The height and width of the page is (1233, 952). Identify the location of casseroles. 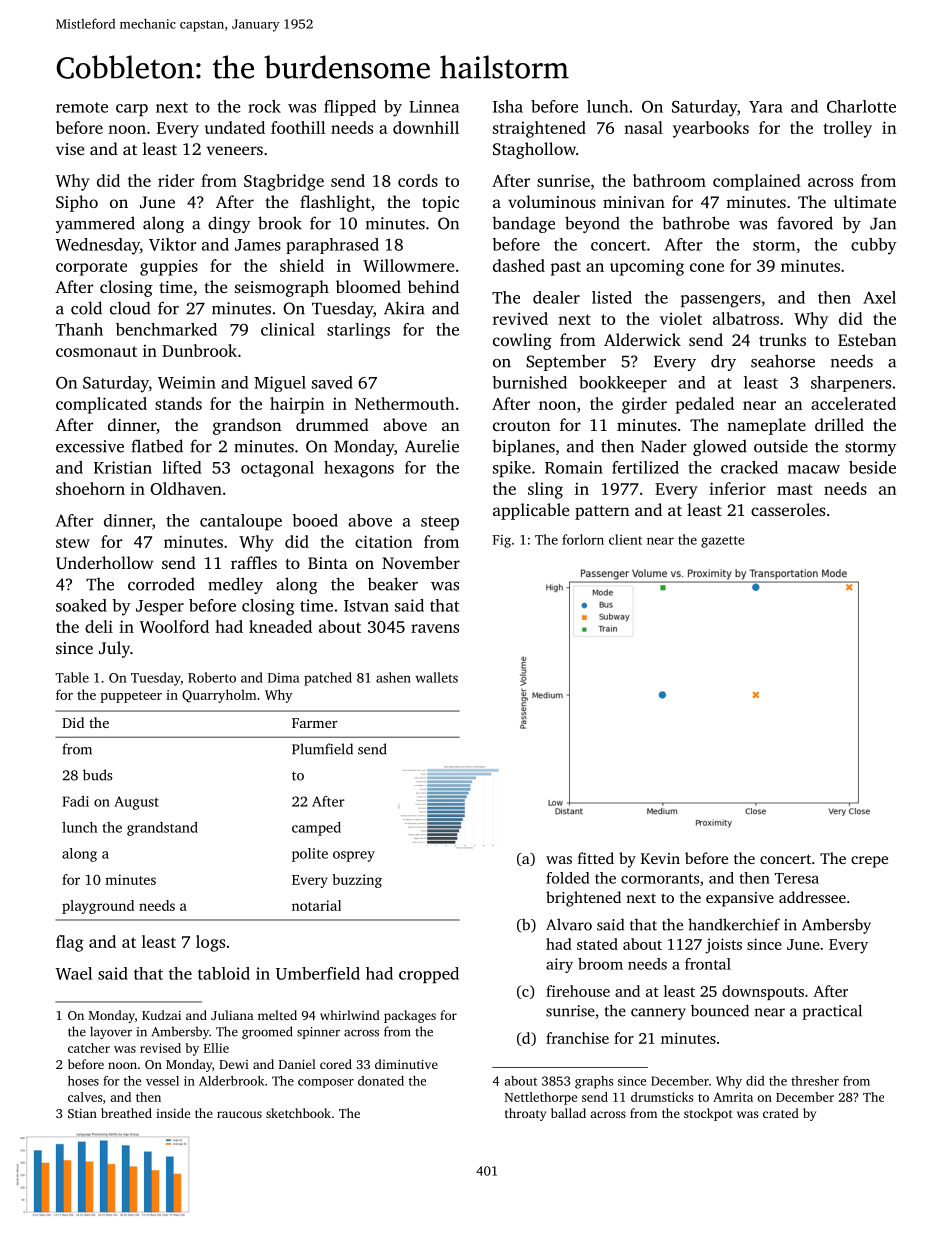
(788, 509).
